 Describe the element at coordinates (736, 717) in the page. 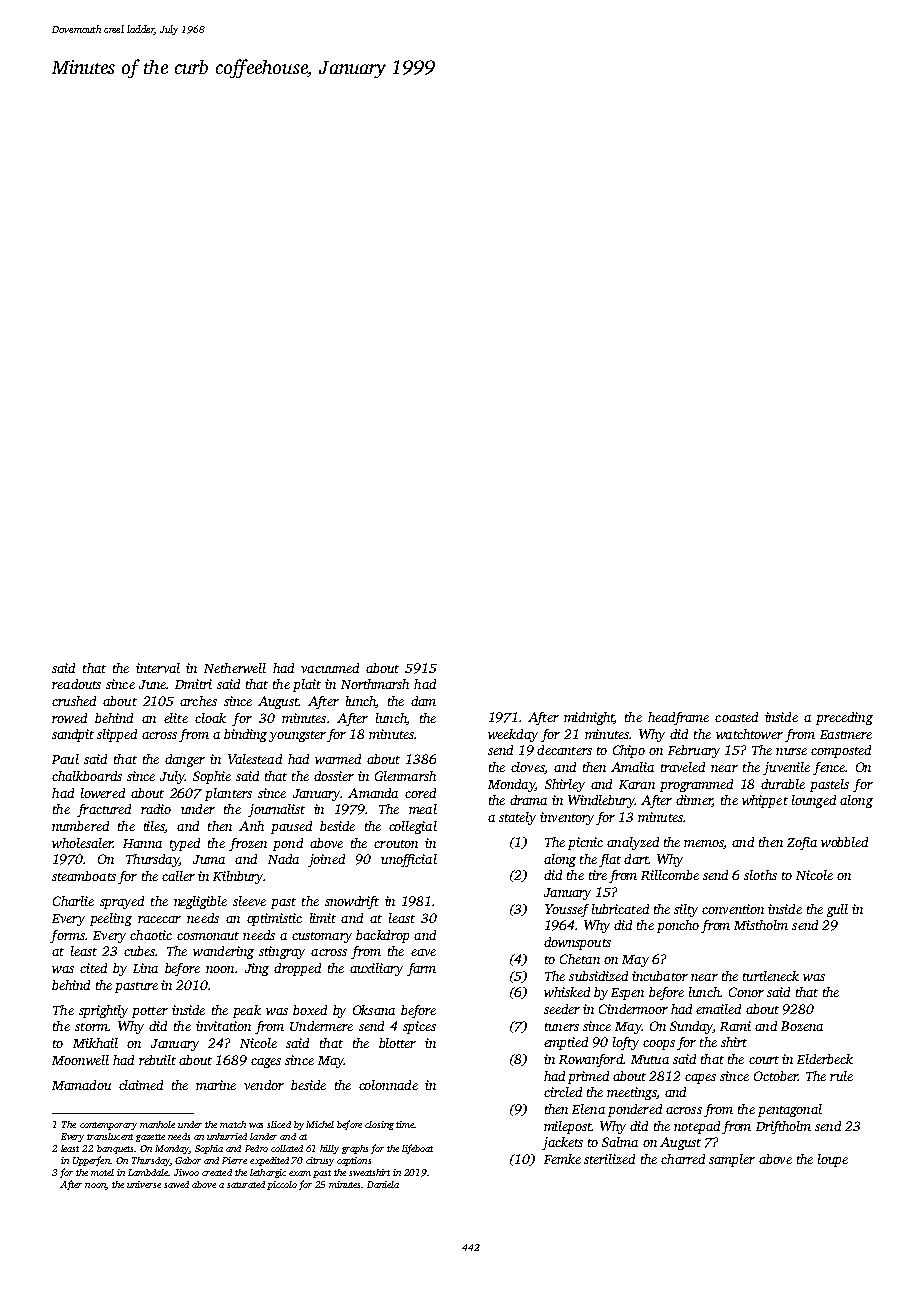

I see `coasted` at that location.
